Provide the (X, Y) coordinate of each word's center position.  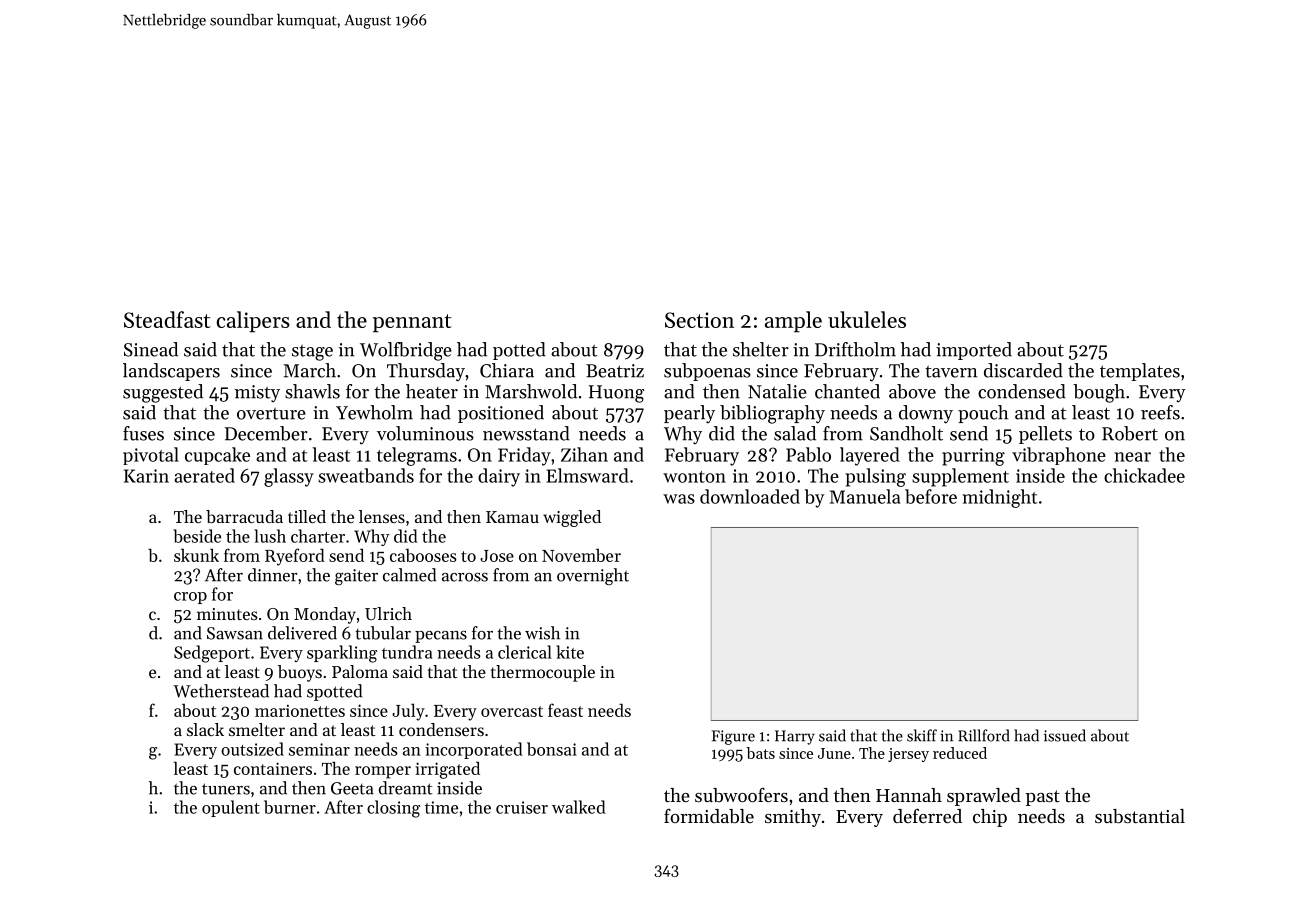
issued (1065, 735)
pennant (412, 323)
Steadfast (167, 319)
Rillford (984, 735)
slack (205, 729)
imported (974, 351)
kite (570, 652)
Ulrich (388, 613)
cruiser (522, 807)
